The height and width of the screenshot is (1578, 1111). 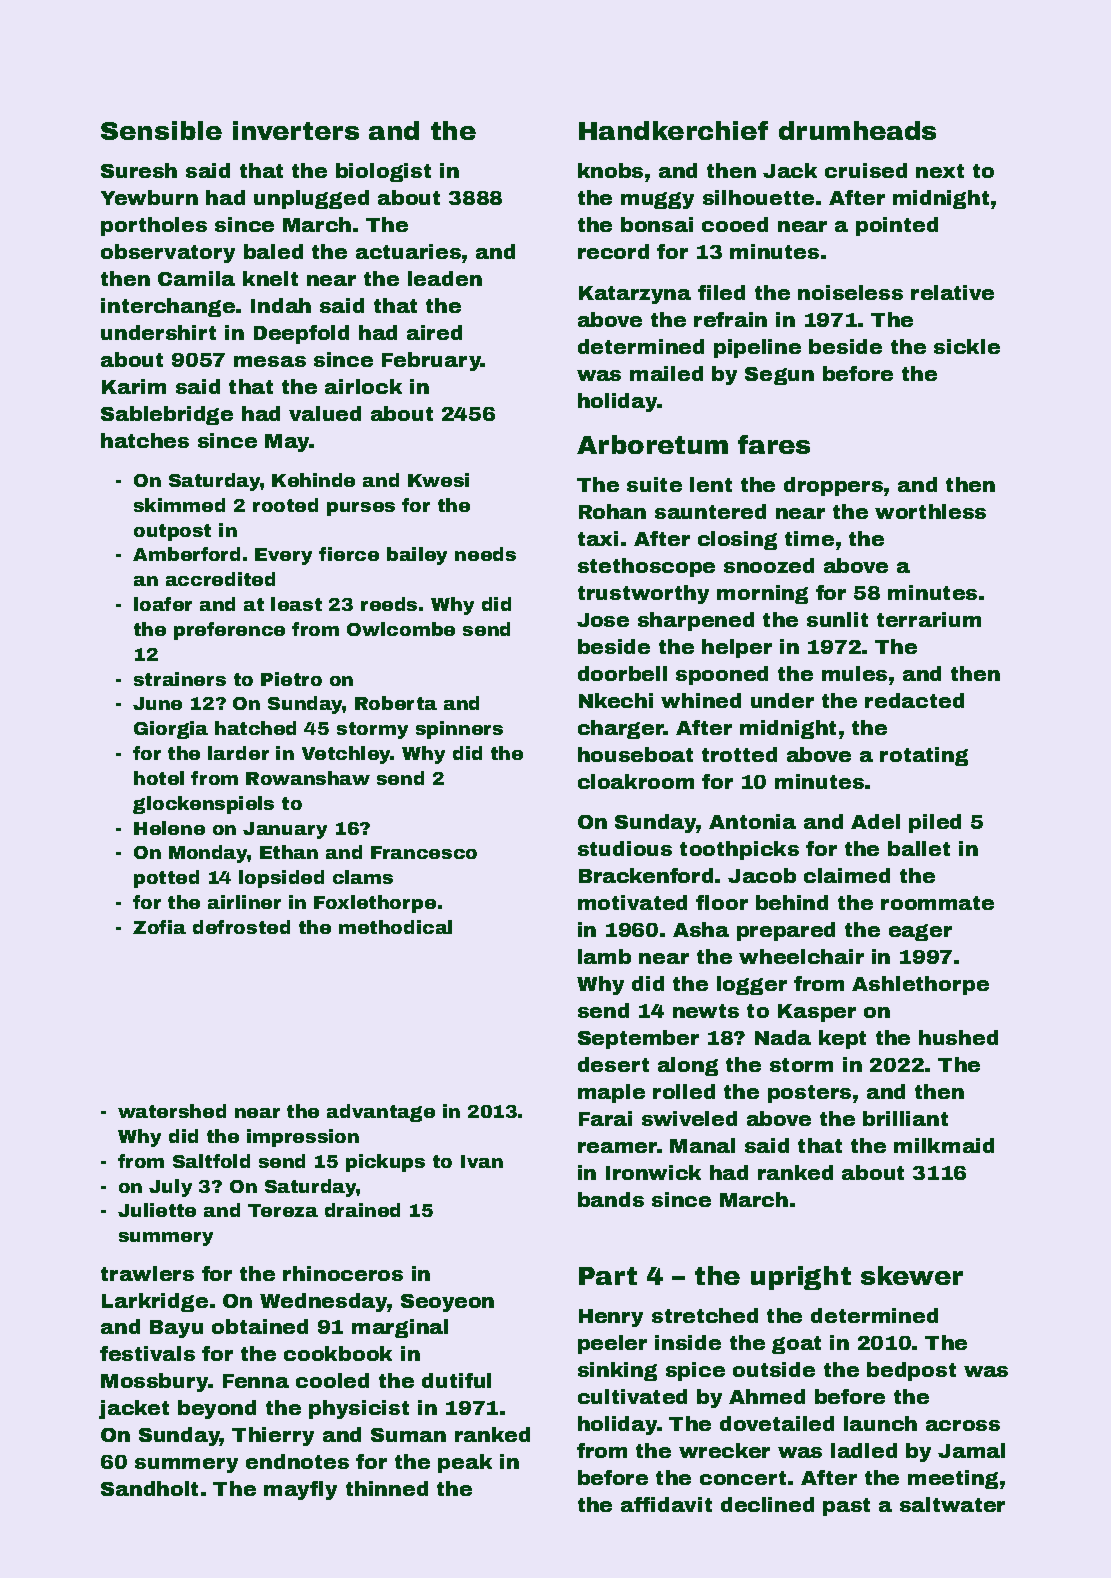 I want to click on knobs, so click(x=610, y=170).
